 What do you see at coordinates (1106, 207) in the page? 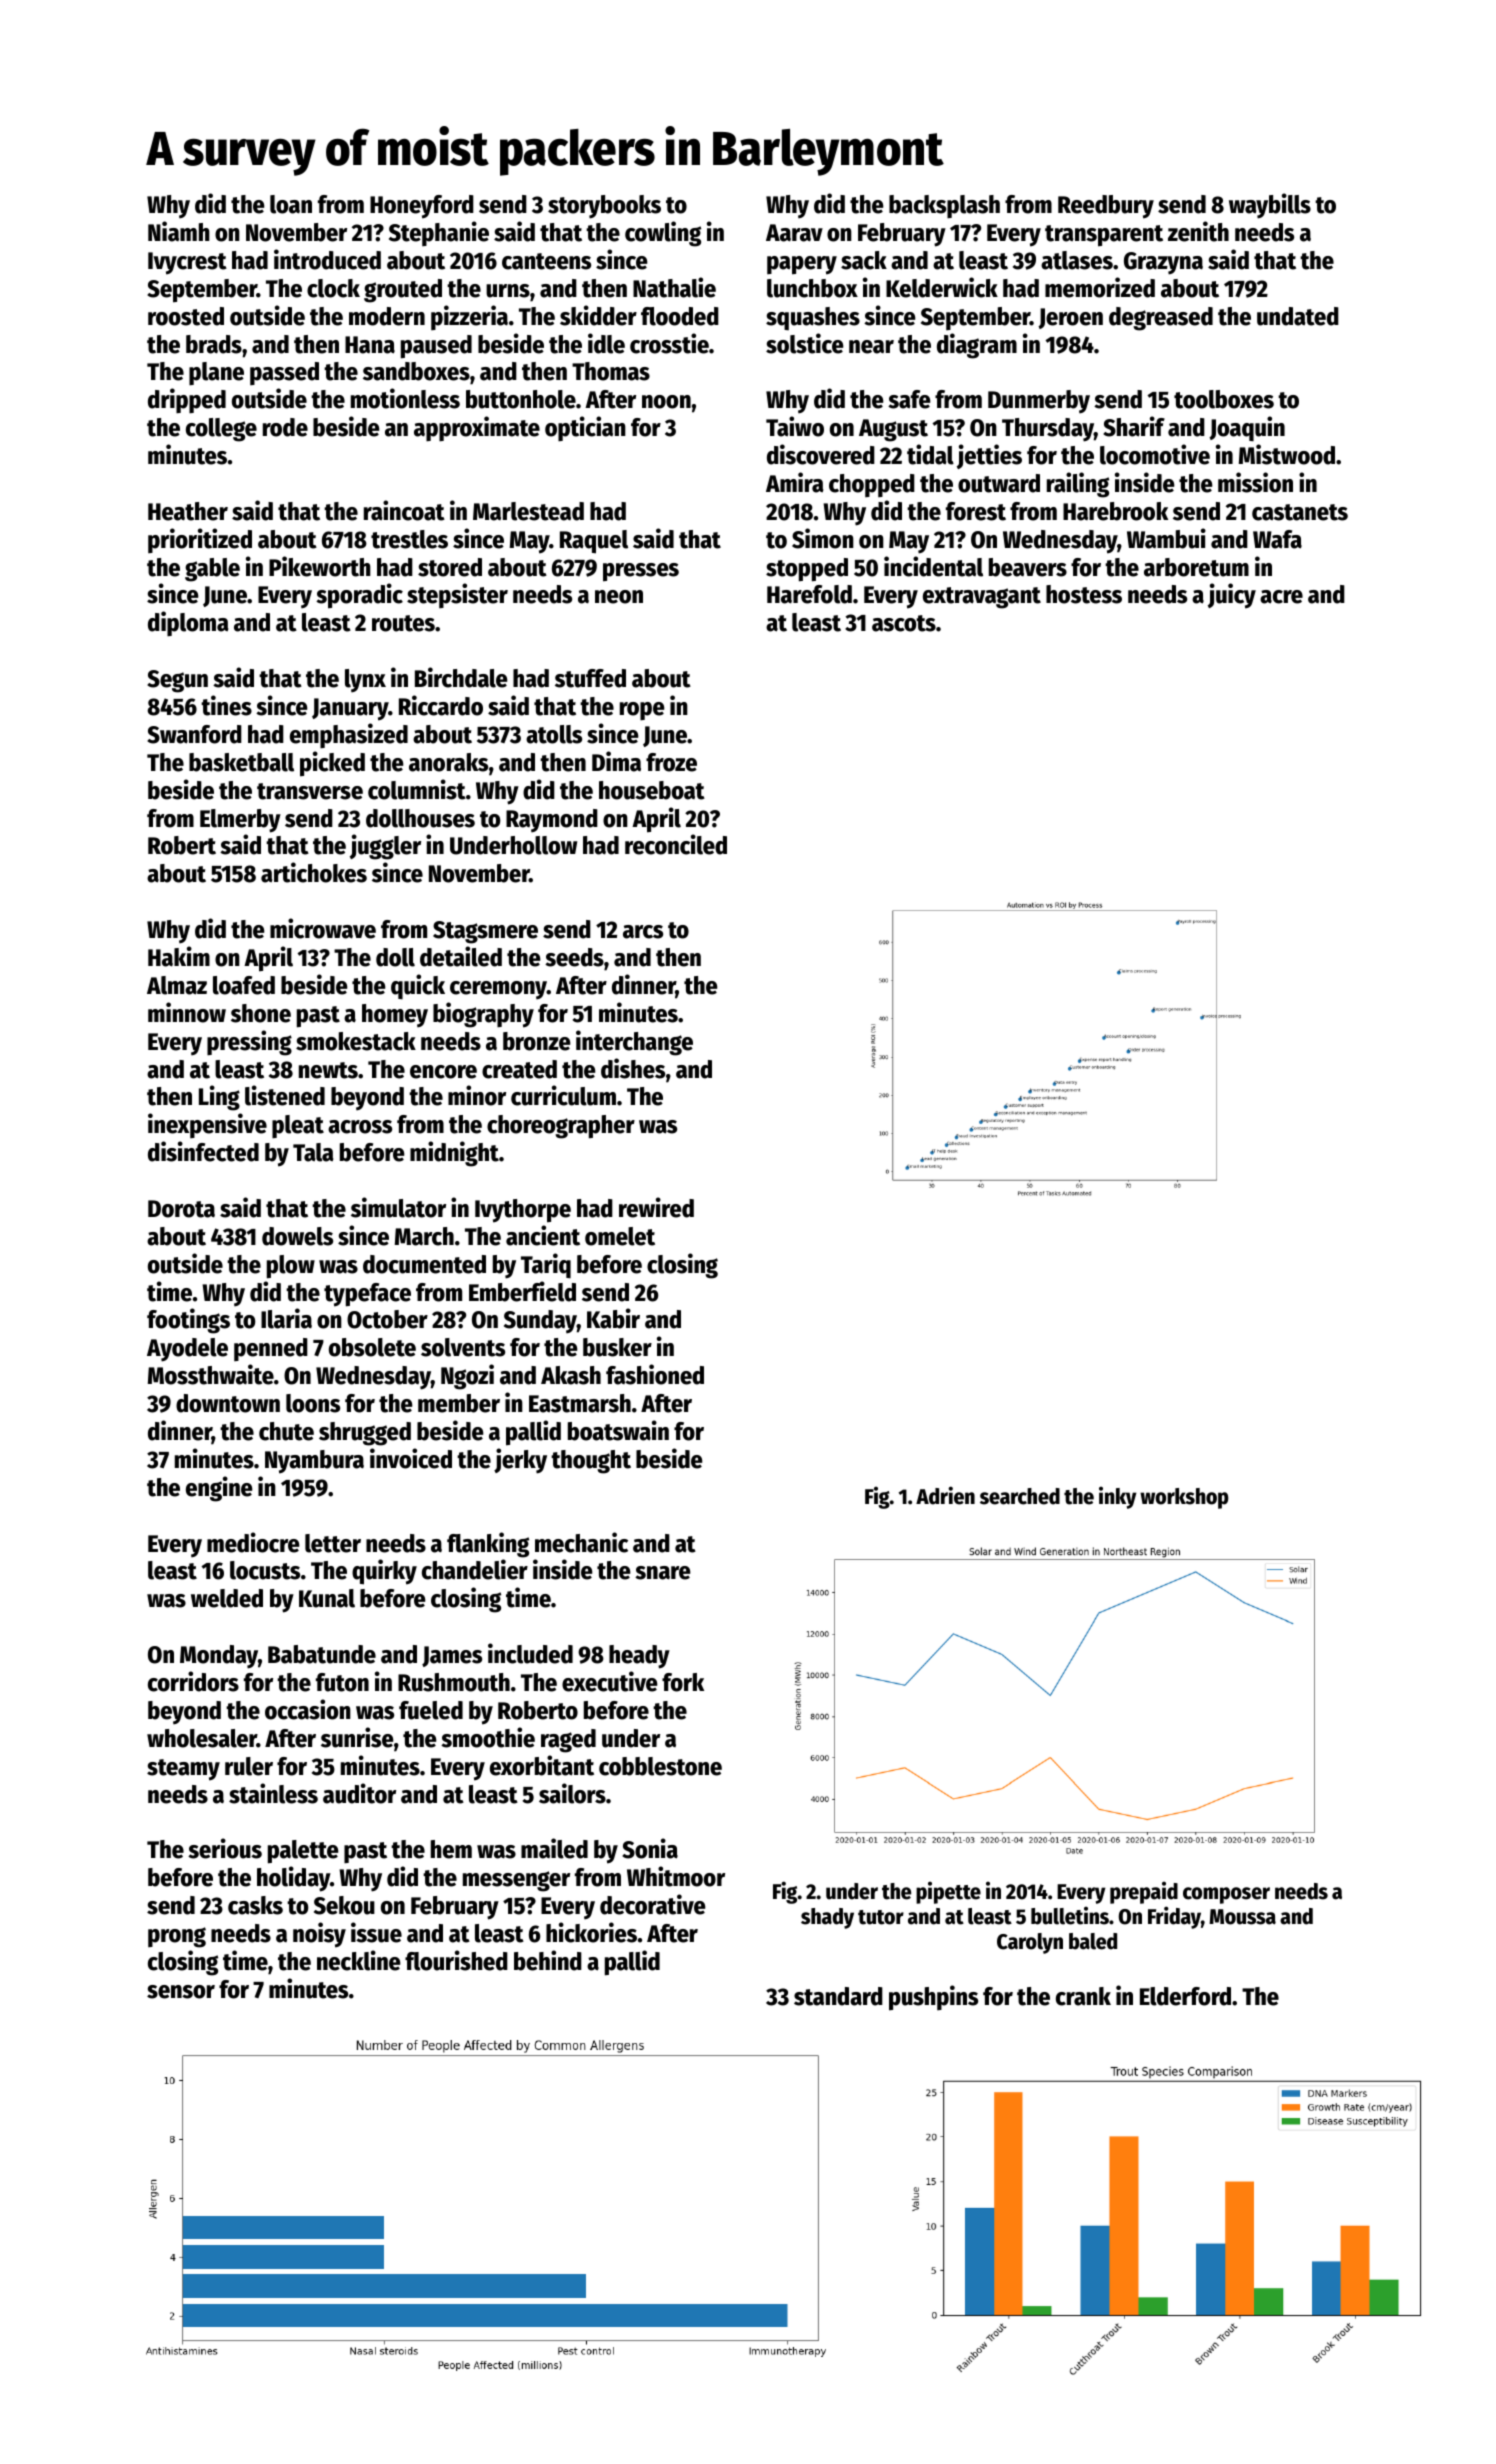
I see `Reedbury` at bounding box center [1106, 207].
